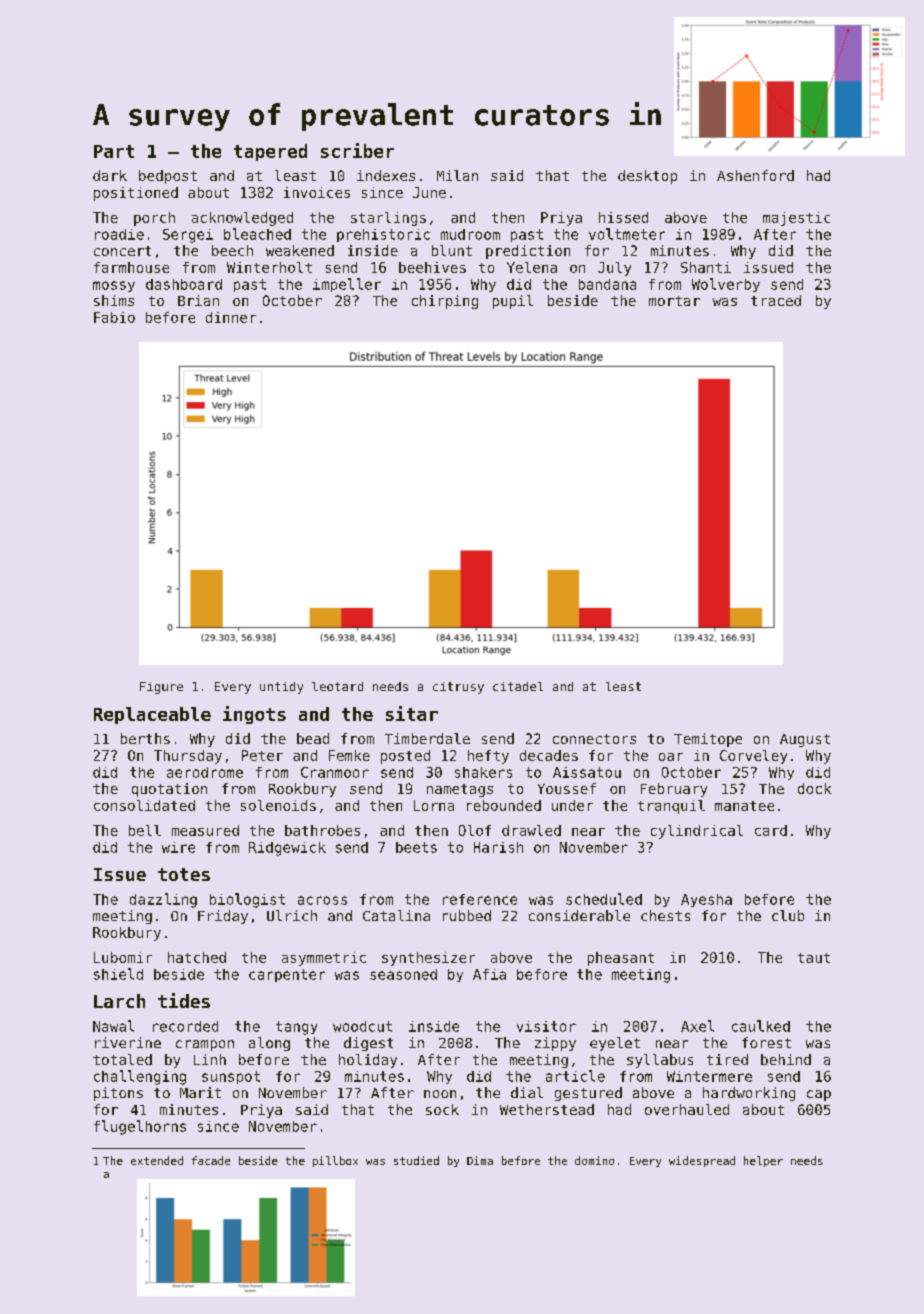 This document has width=924, height=1314. What do you see at coordinates (145, 738) in the document?
I see `berths` at bounding box center [145, 738].
